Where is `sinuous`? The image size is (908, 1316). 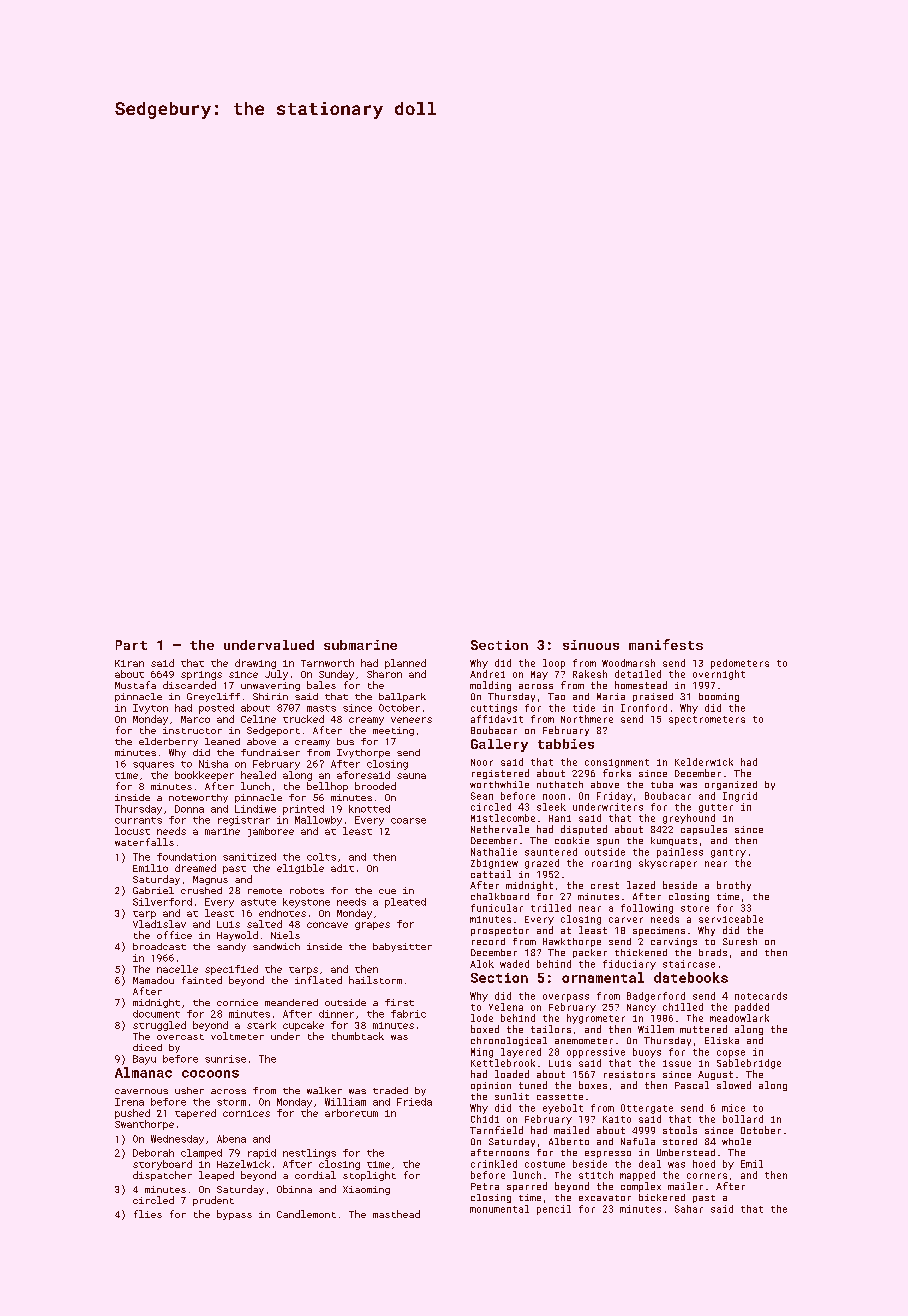
sinuous is located at coordinates (591, 645).
